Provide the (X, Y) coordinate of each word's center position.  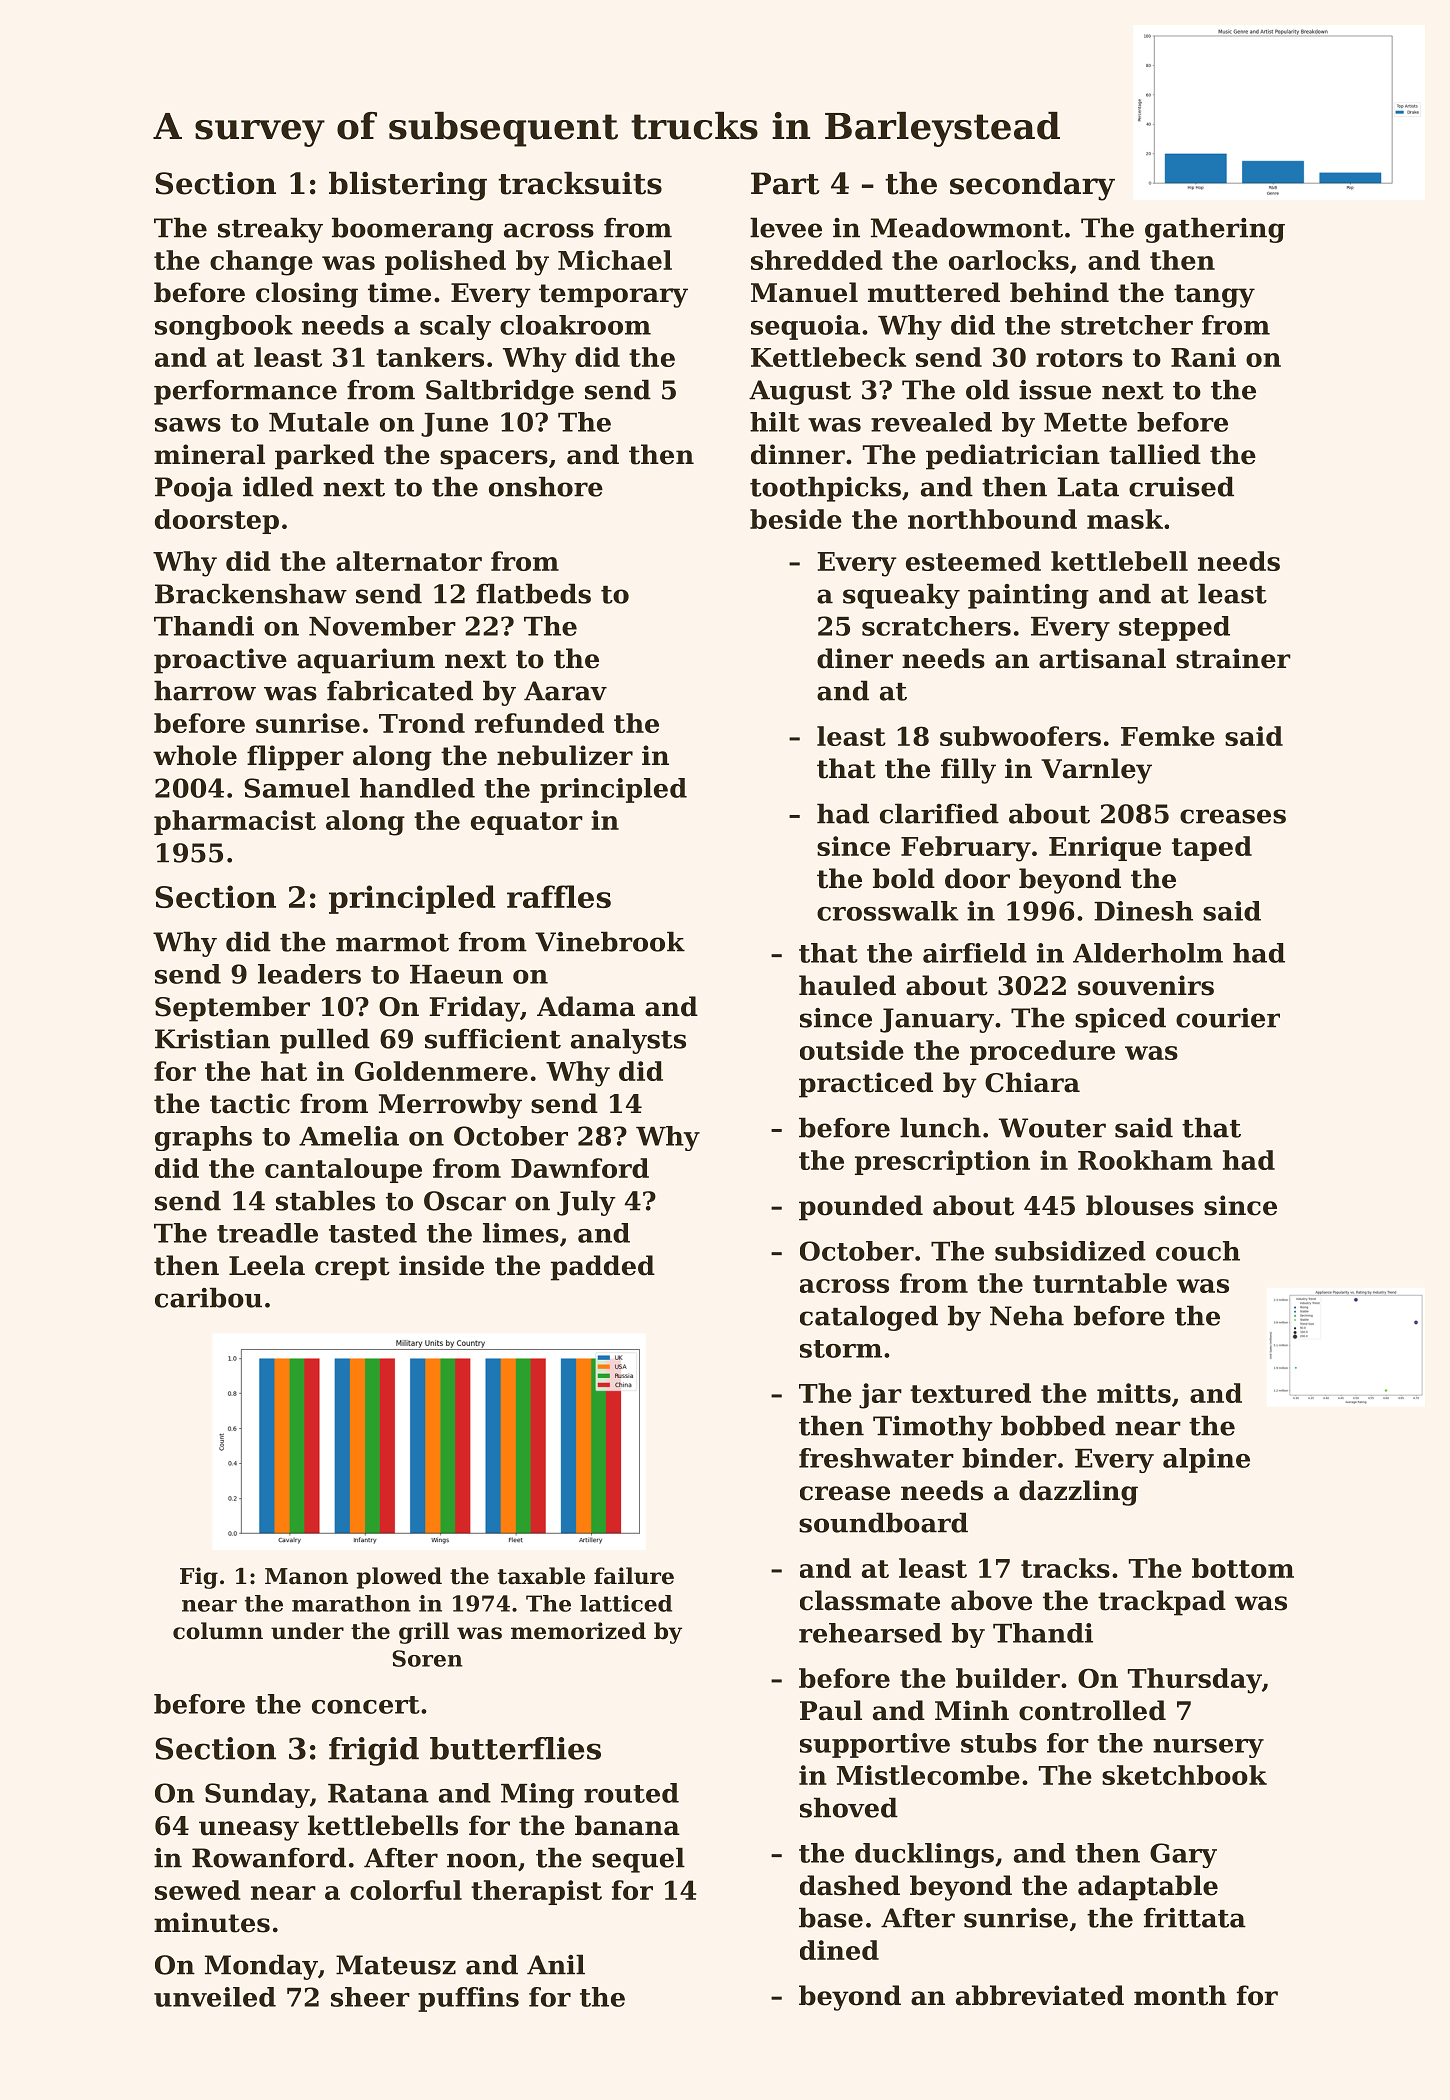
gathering (1215, 230)
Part (785, 183)
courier (1228, 1018)
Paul (831, 1710)
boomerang (412, 230)
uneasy (249, 1831)
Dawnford (580, 1168)
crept (352, 1269)
